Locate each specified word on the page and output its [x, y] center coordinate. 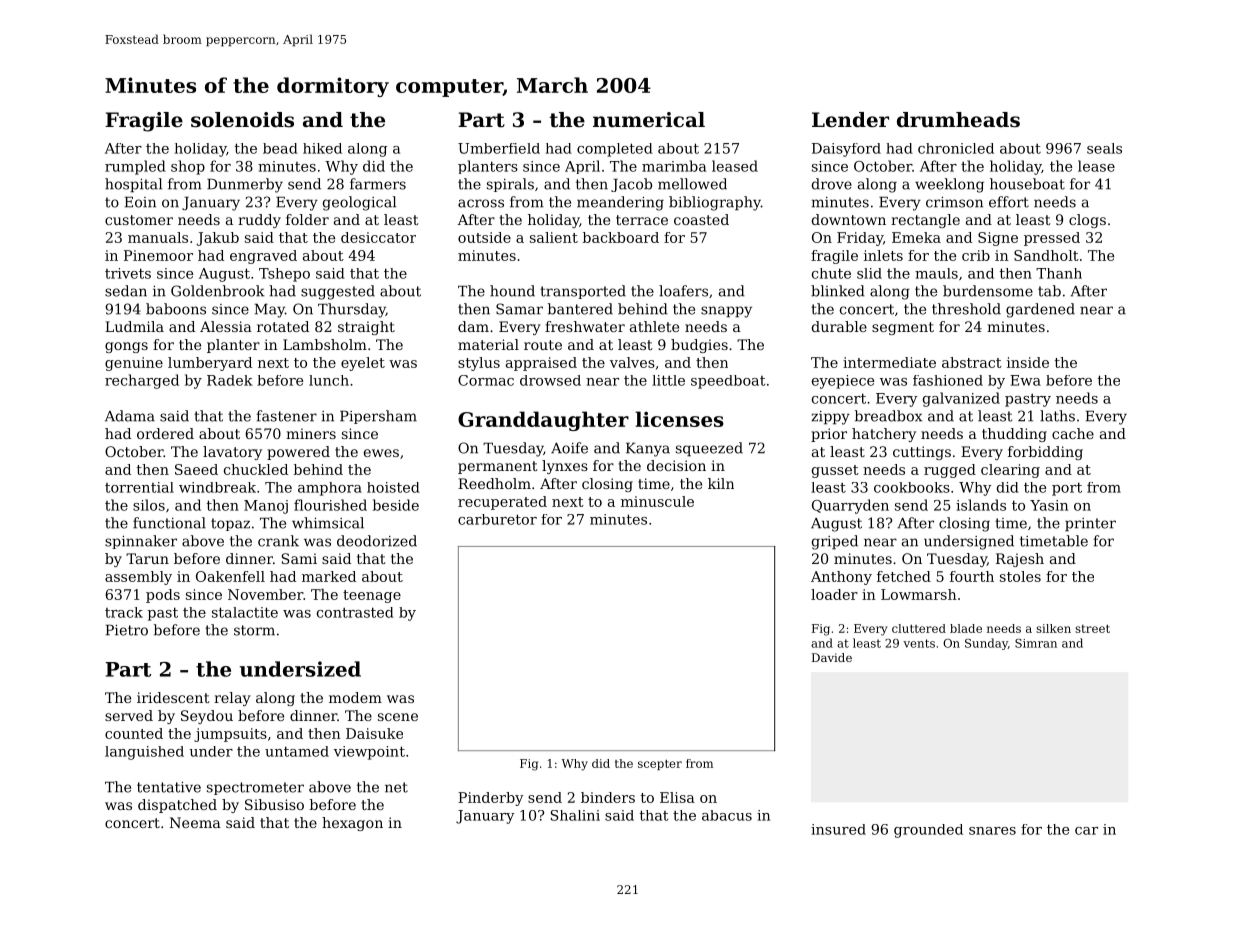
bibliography [715, 203]
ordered [165, 433]
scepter [660, 765]
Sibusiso [274, 804]
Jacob [631, 185]
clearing [1010, 471]
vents [919, 643]
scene [398, 717]
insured [838, 829]
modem [355, 697]
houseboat [1027, 184]
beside [396, 505]
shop [188, 167]
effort [1009, 202]
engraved [263, 257]
